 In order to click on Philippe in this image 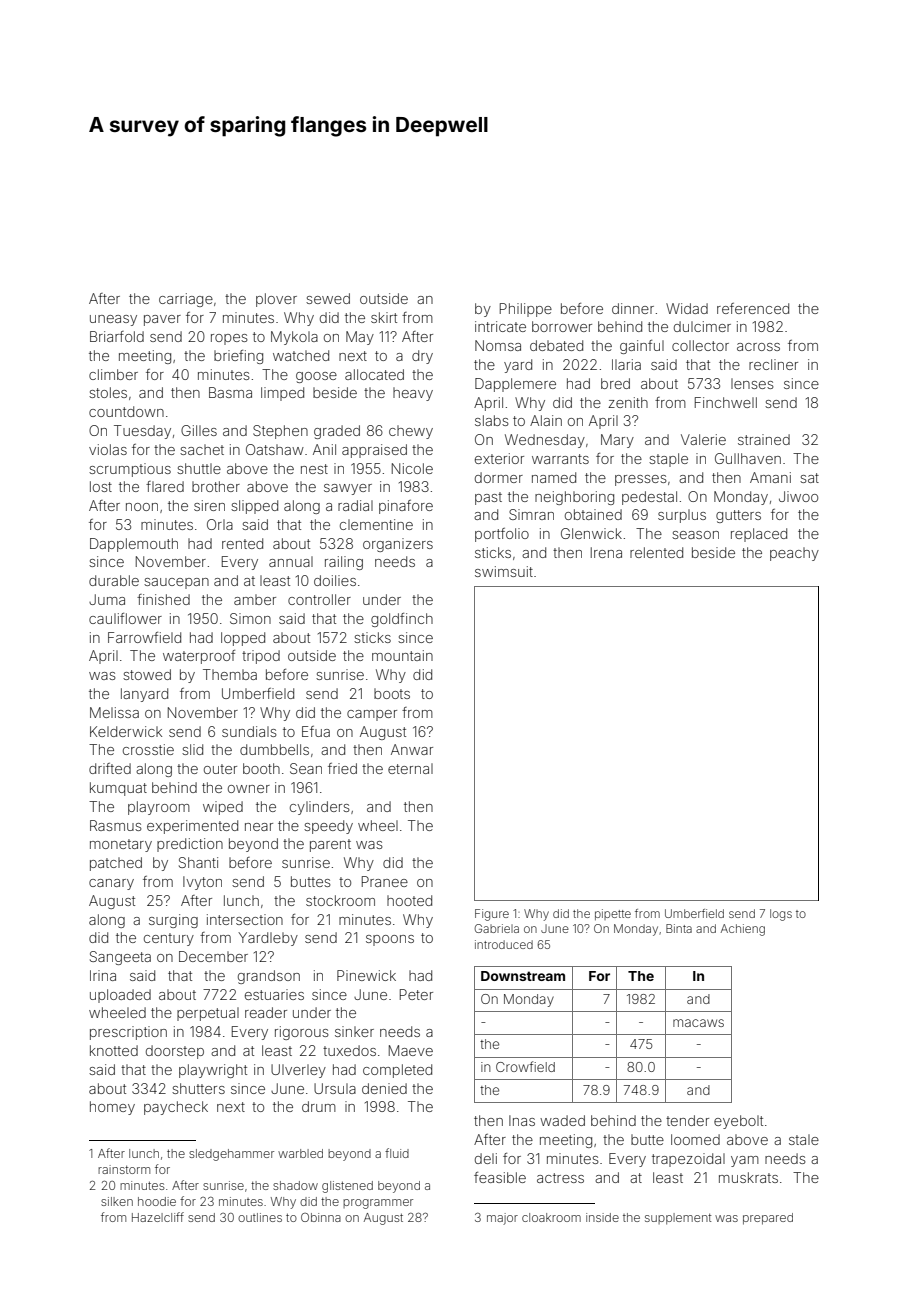, I will do `click(526, 310)`.
